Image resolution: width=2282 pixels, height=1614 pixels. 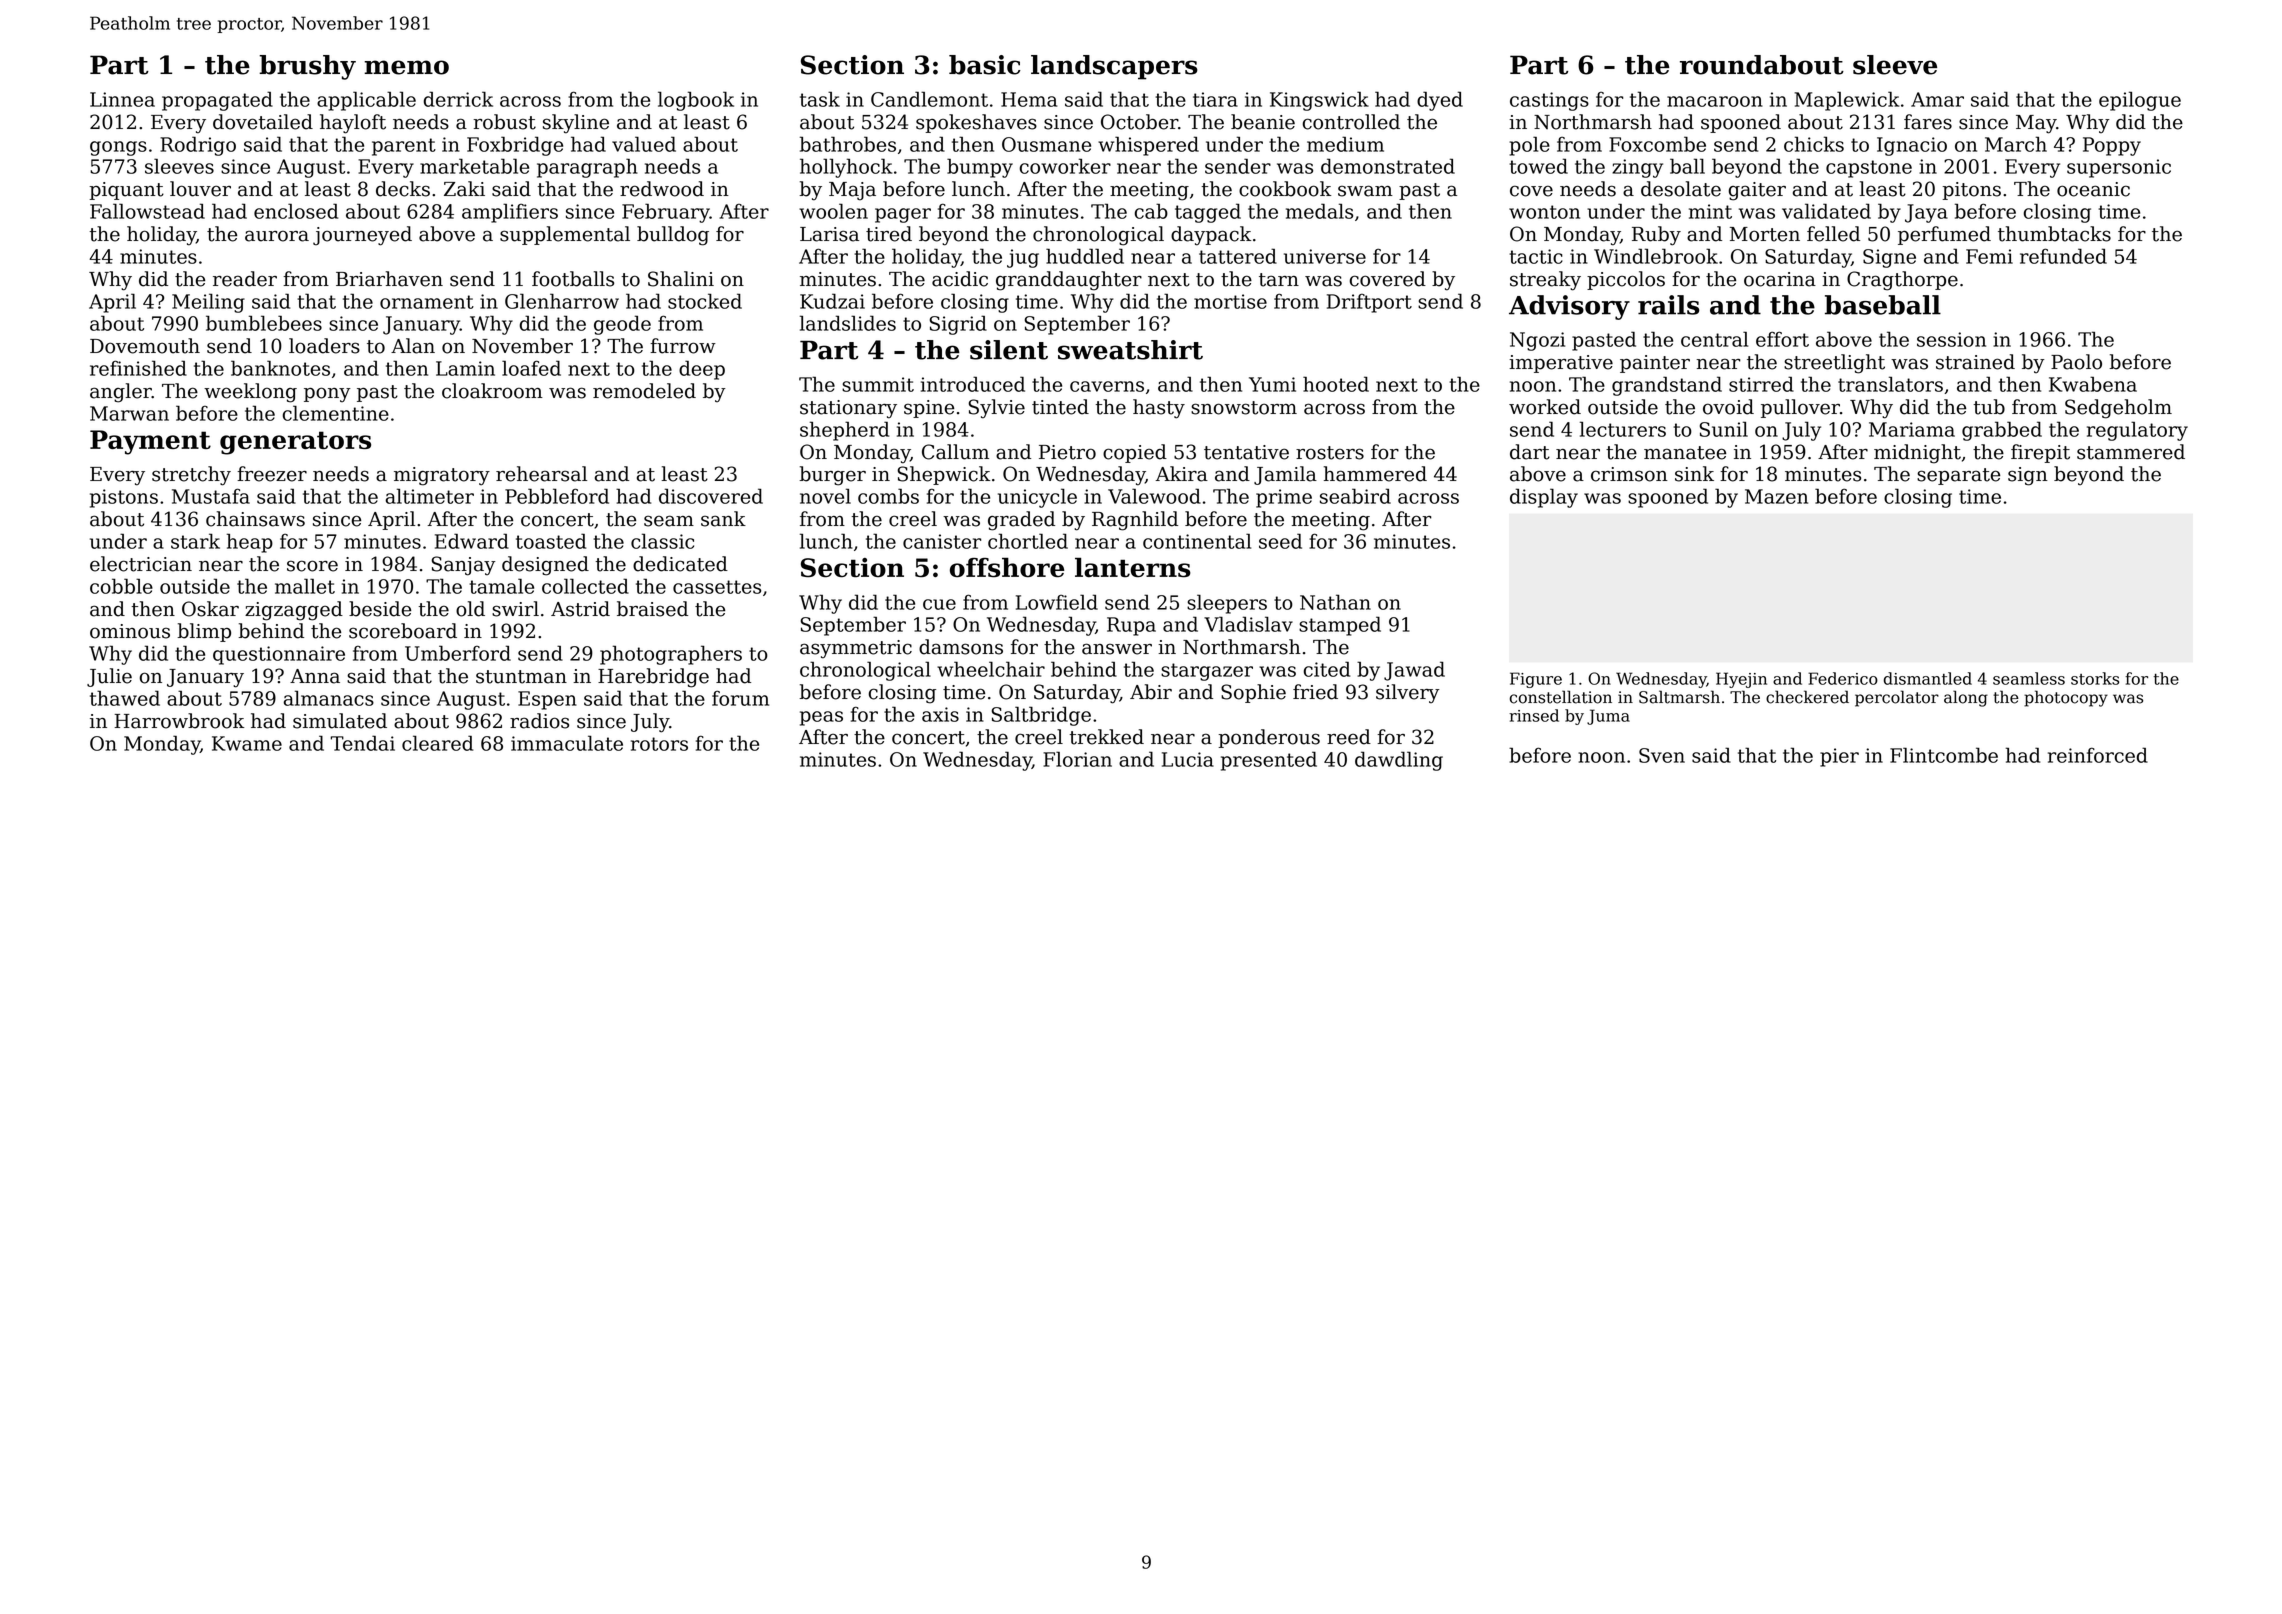 What do you see at coordinates (1937, 99) in the document?
I see `Amar` at bounding box center [1937, 99].
